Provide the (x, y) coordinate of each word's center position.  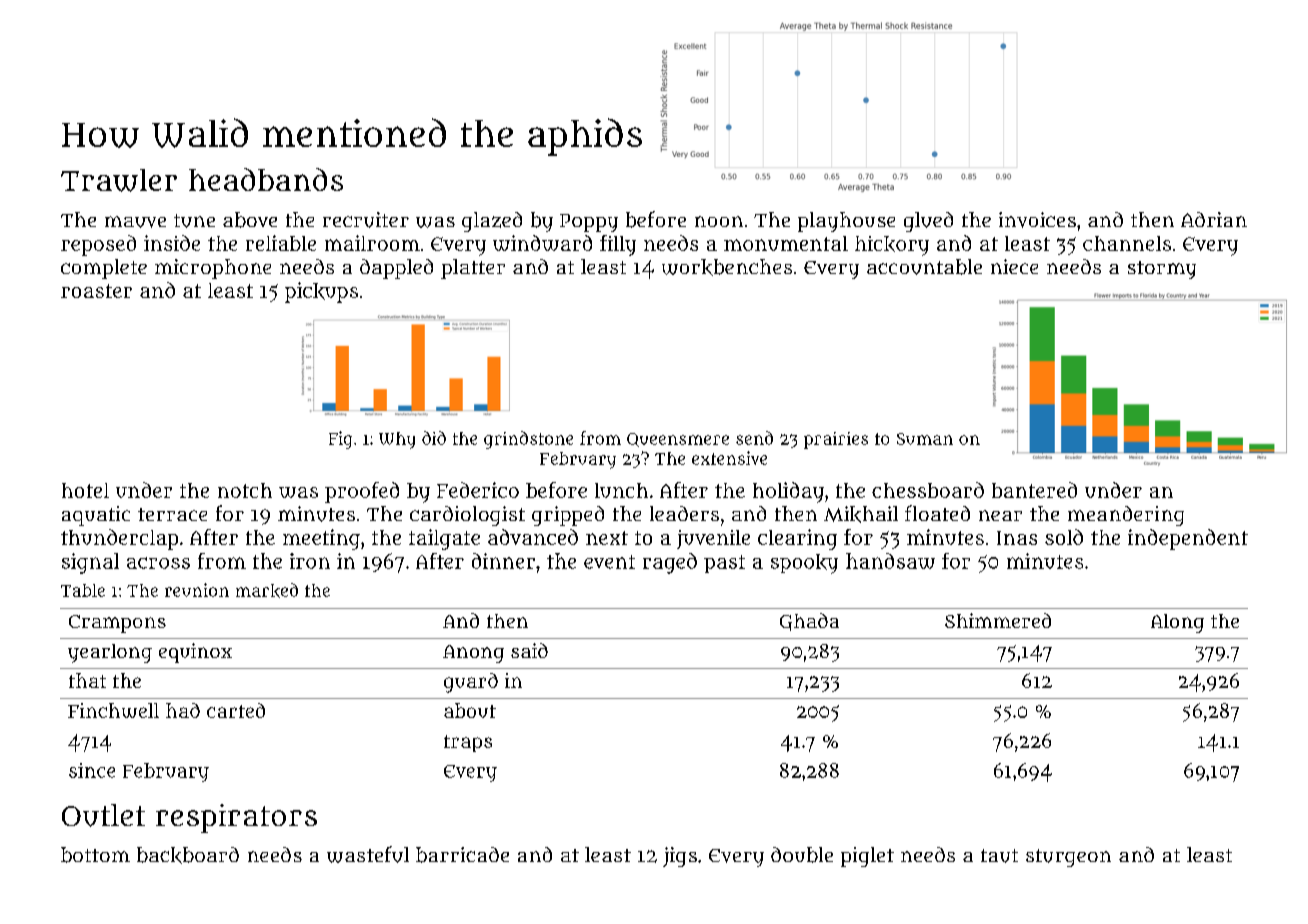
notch (245, 490)
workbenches (727, 267)
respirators (236, 818)
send (754, 438)
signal (90, 563)
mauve (135, 222)
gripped (568, 516)
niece (1014, 266)
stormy (1162, 270)
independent (1188, 539)
